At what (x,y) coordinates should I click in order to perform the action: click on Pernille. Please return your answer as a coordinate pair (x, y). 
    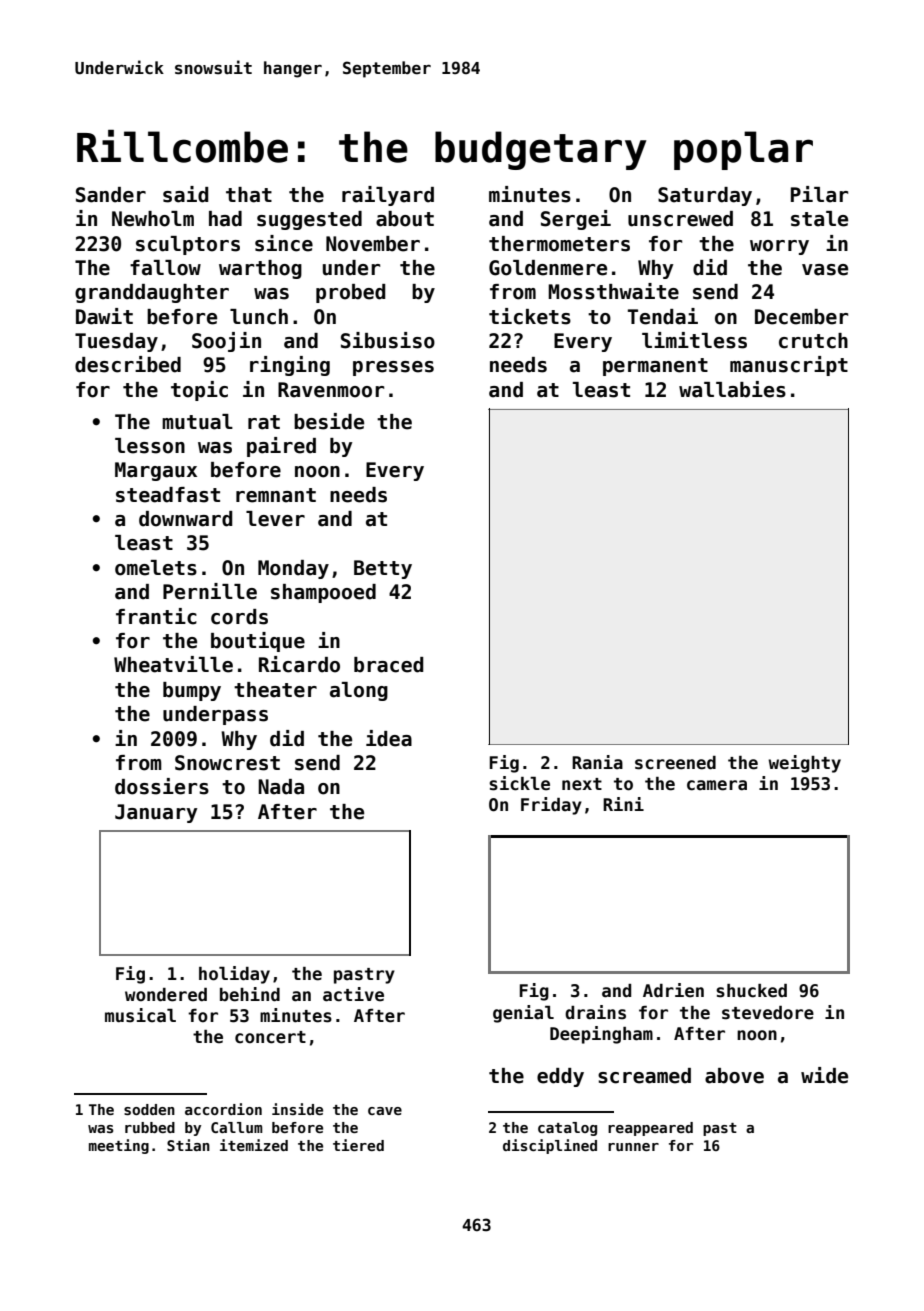
    Looking at the image, I should click on (210, 591).
